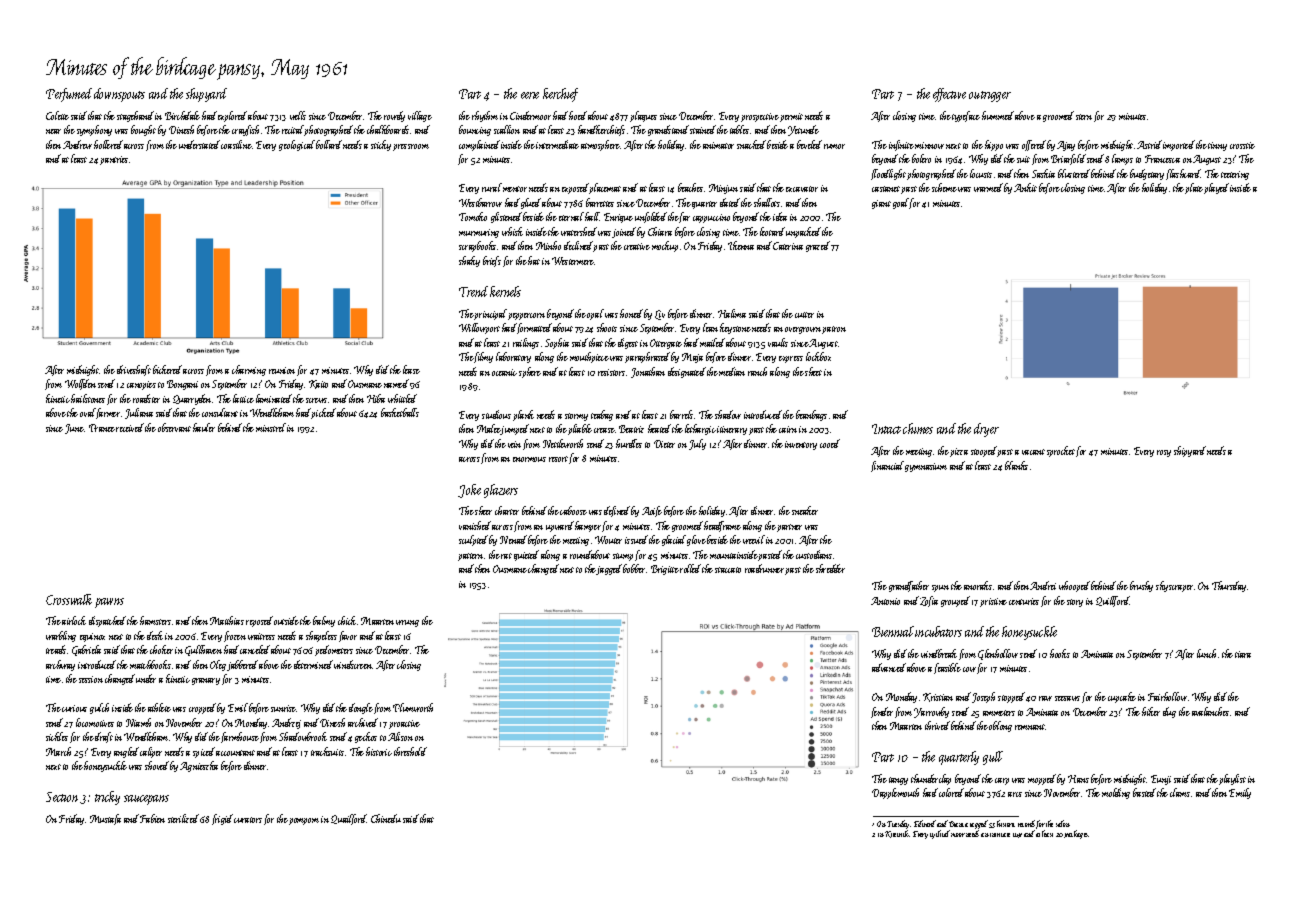 This image has height=924, width=1308. What do you see at coordinates (940, 588) in the image?
I see `spun` at bounding box center [940, 588].
